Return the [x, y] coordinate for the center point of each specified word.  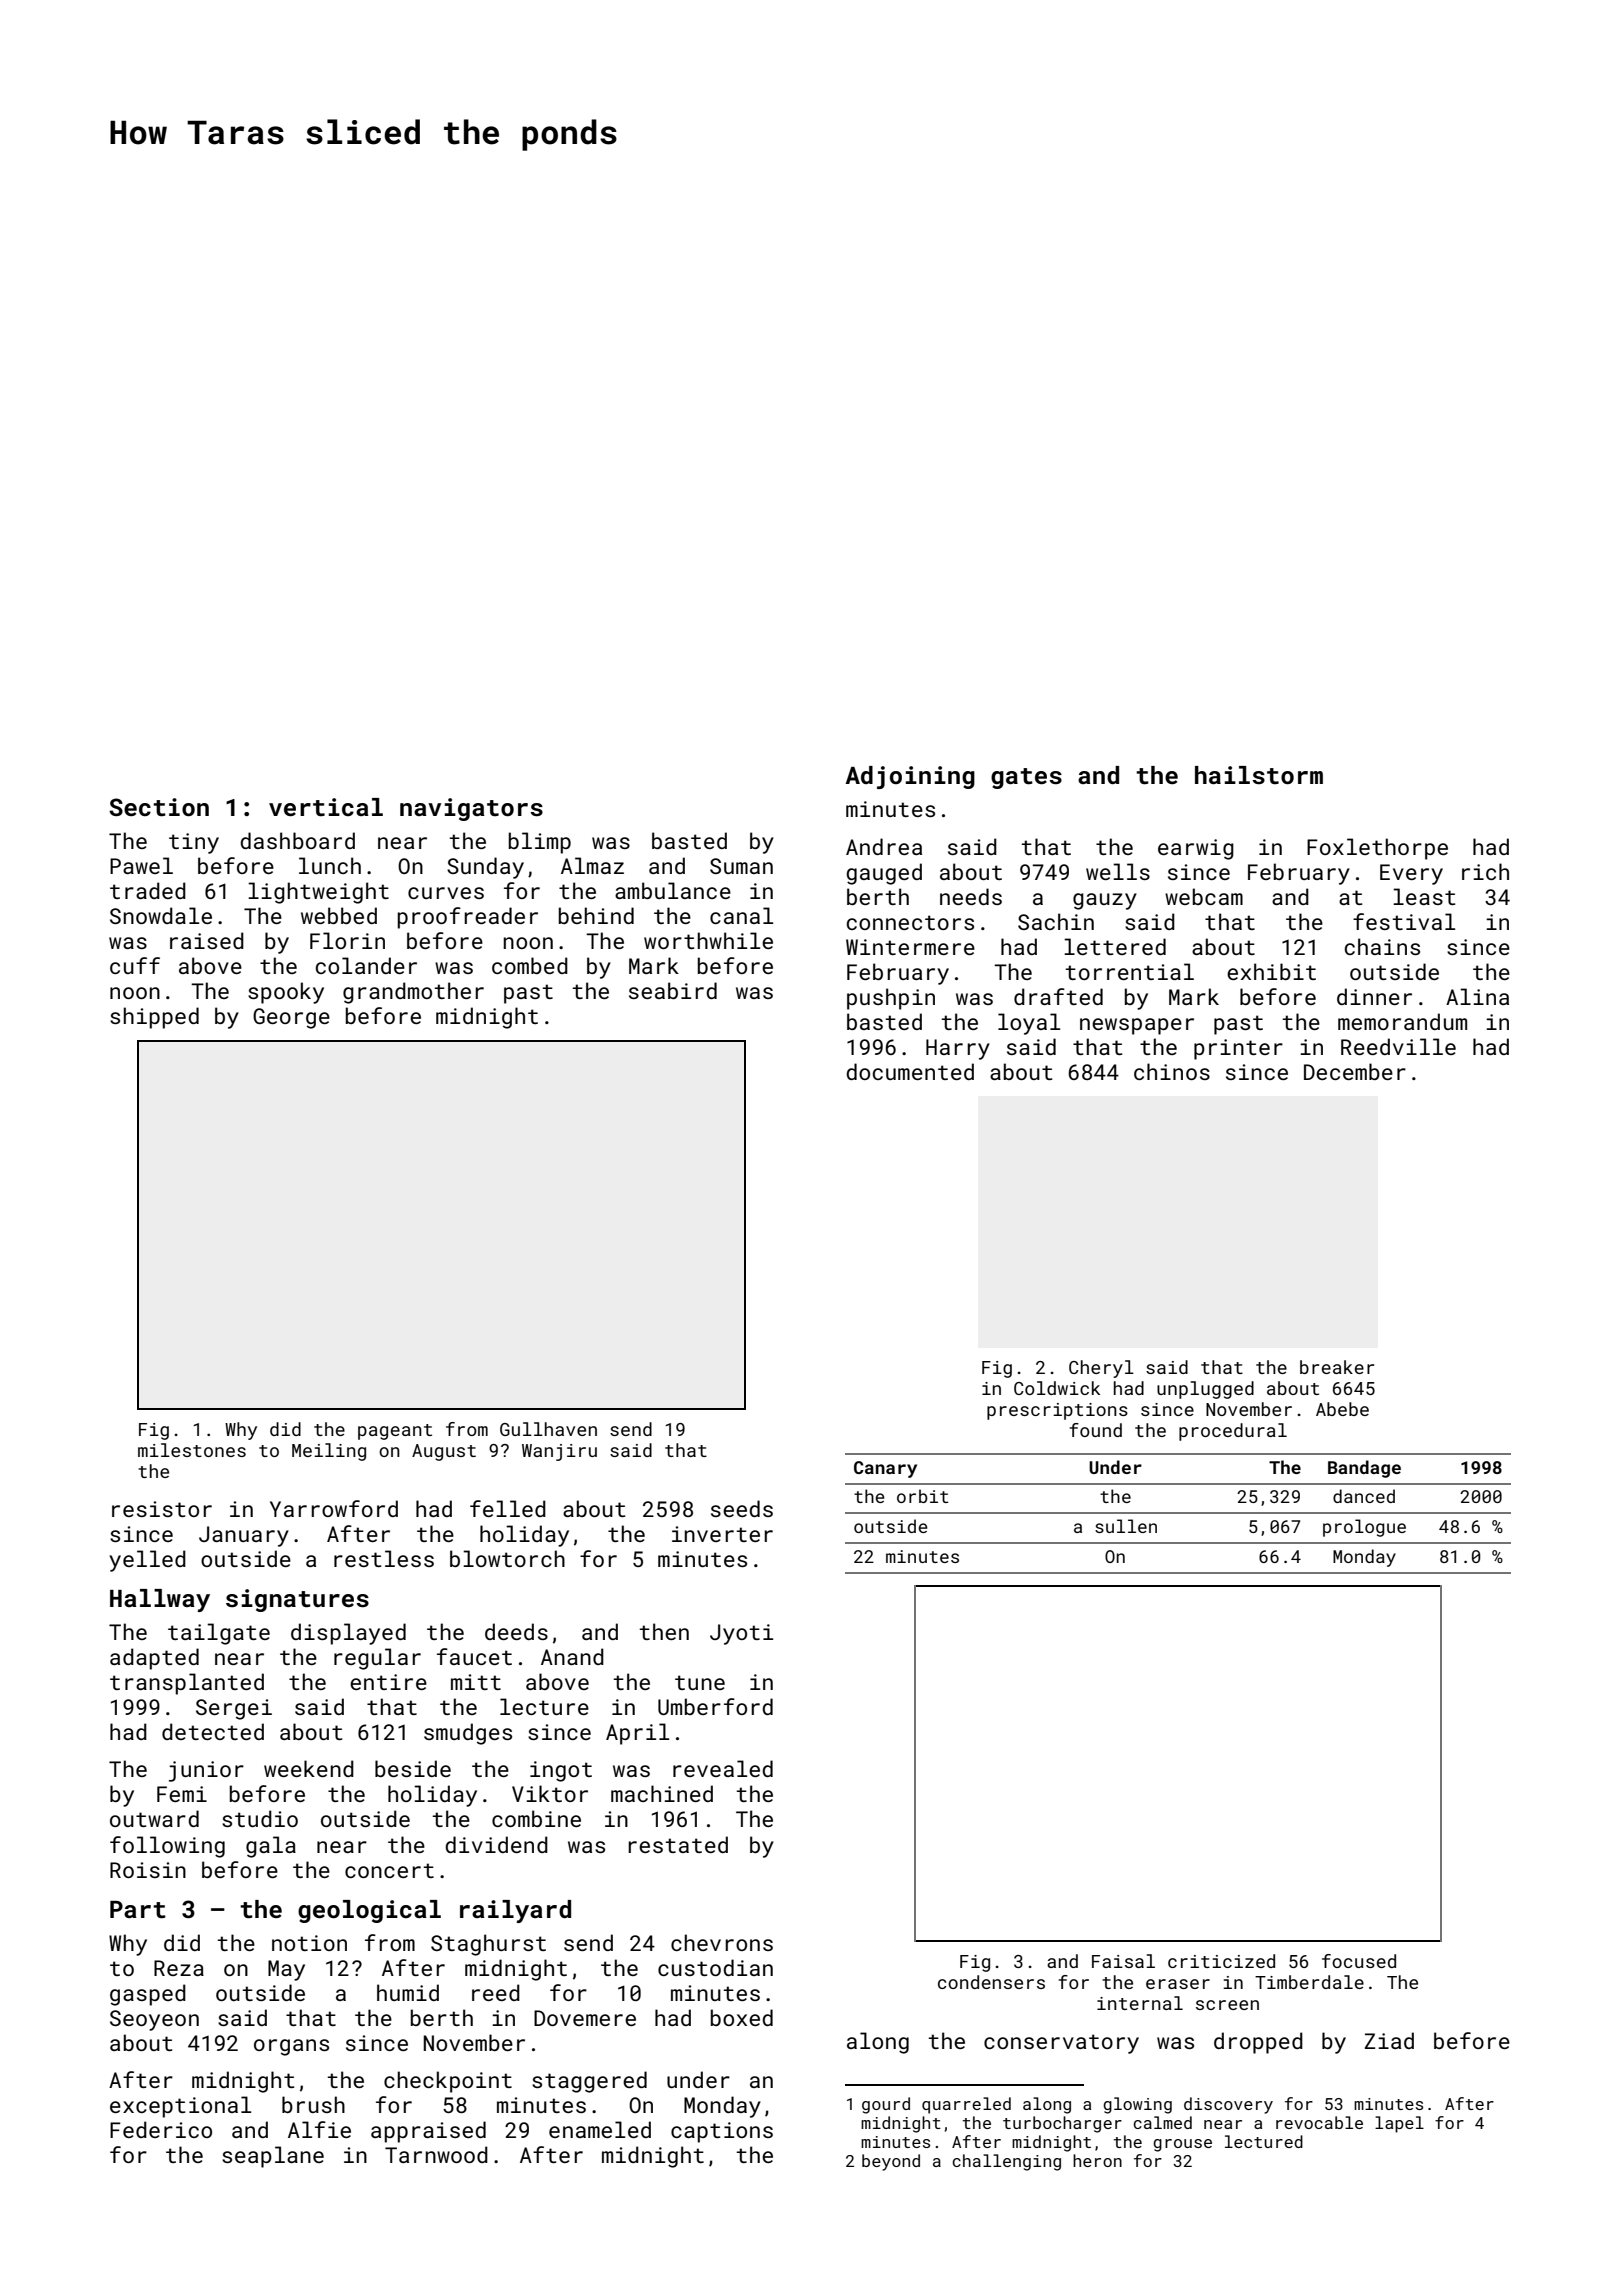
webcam [1204, 896]
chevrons [722, 1942]
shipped [154, 1018]
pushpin [891, 999]
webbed [339, 915]
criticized [1221, 1961]
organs [291, 2047]
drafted [1058, 996]
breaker [1337, 1367]
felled [508, 1508]
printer [1238, 1049]
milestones [192, 1450]
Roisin [148, 1870]
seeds [742, 1508]
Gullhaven [548, 1429]
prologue [1364, 1528]
